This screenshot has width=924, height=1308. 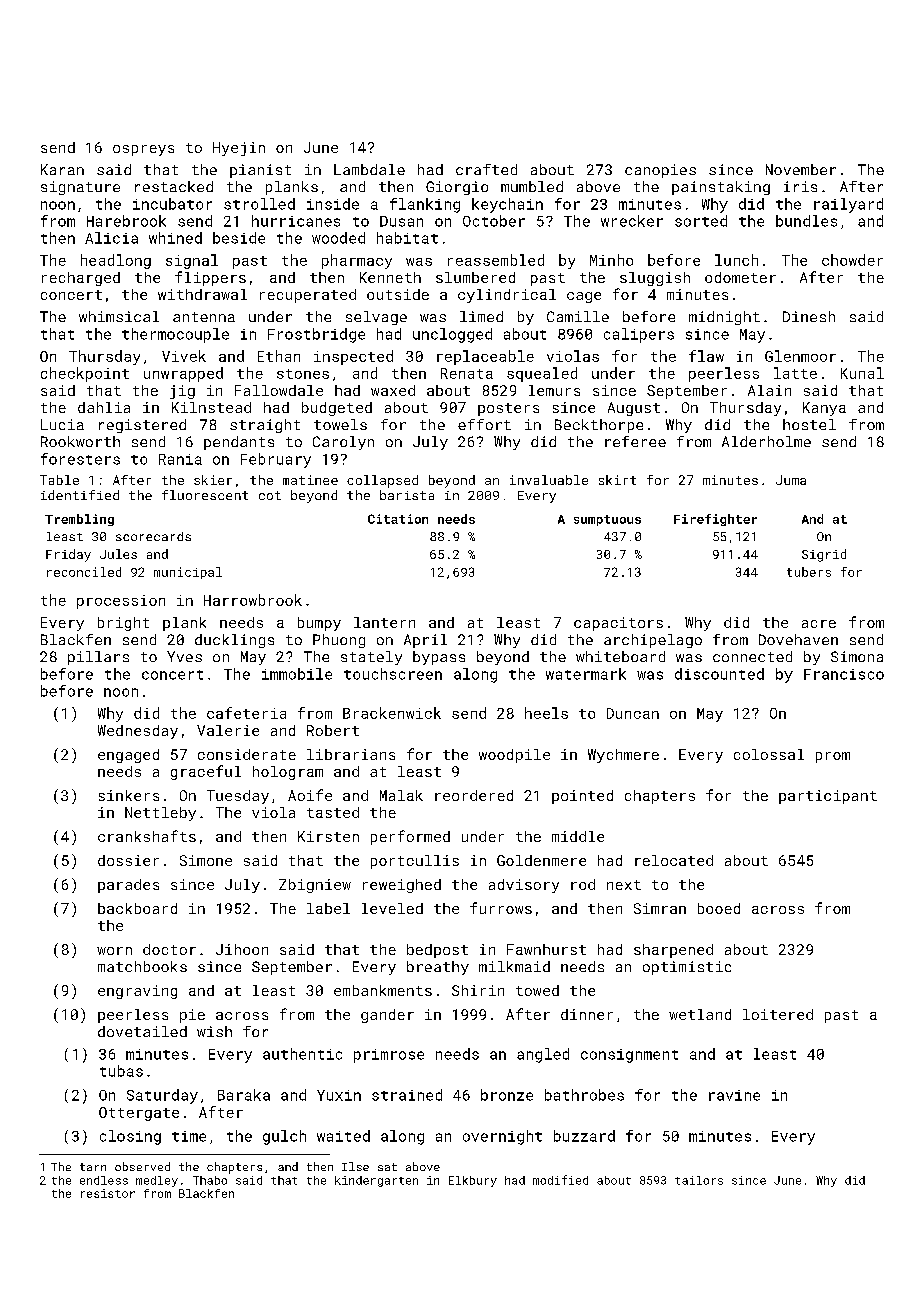 I want to click on embankments, so click(x=383, y=990).
